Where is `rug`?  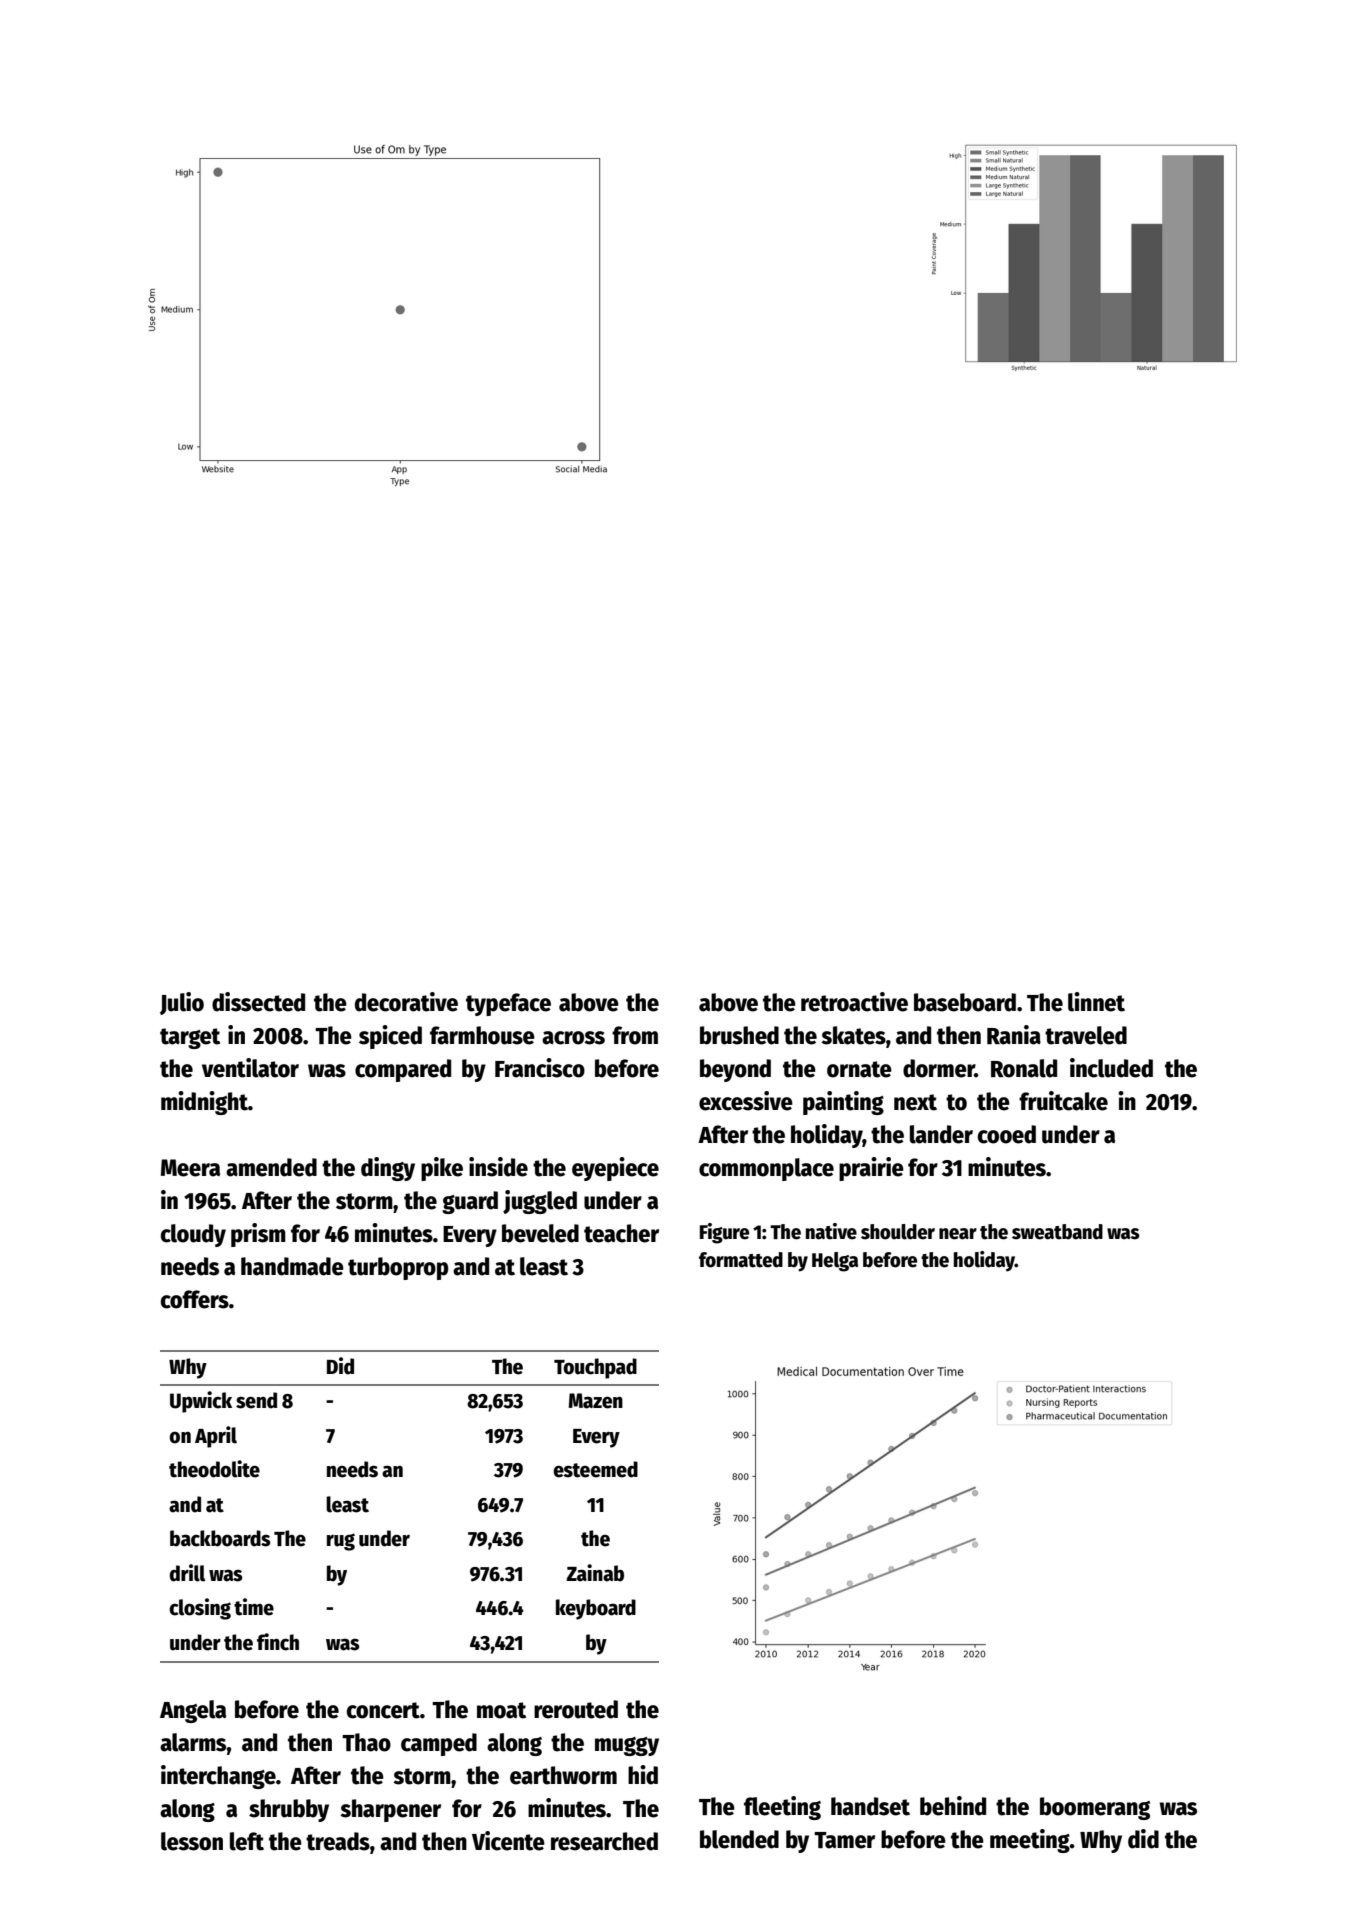 rug is located at coordinates (341, 1542).
